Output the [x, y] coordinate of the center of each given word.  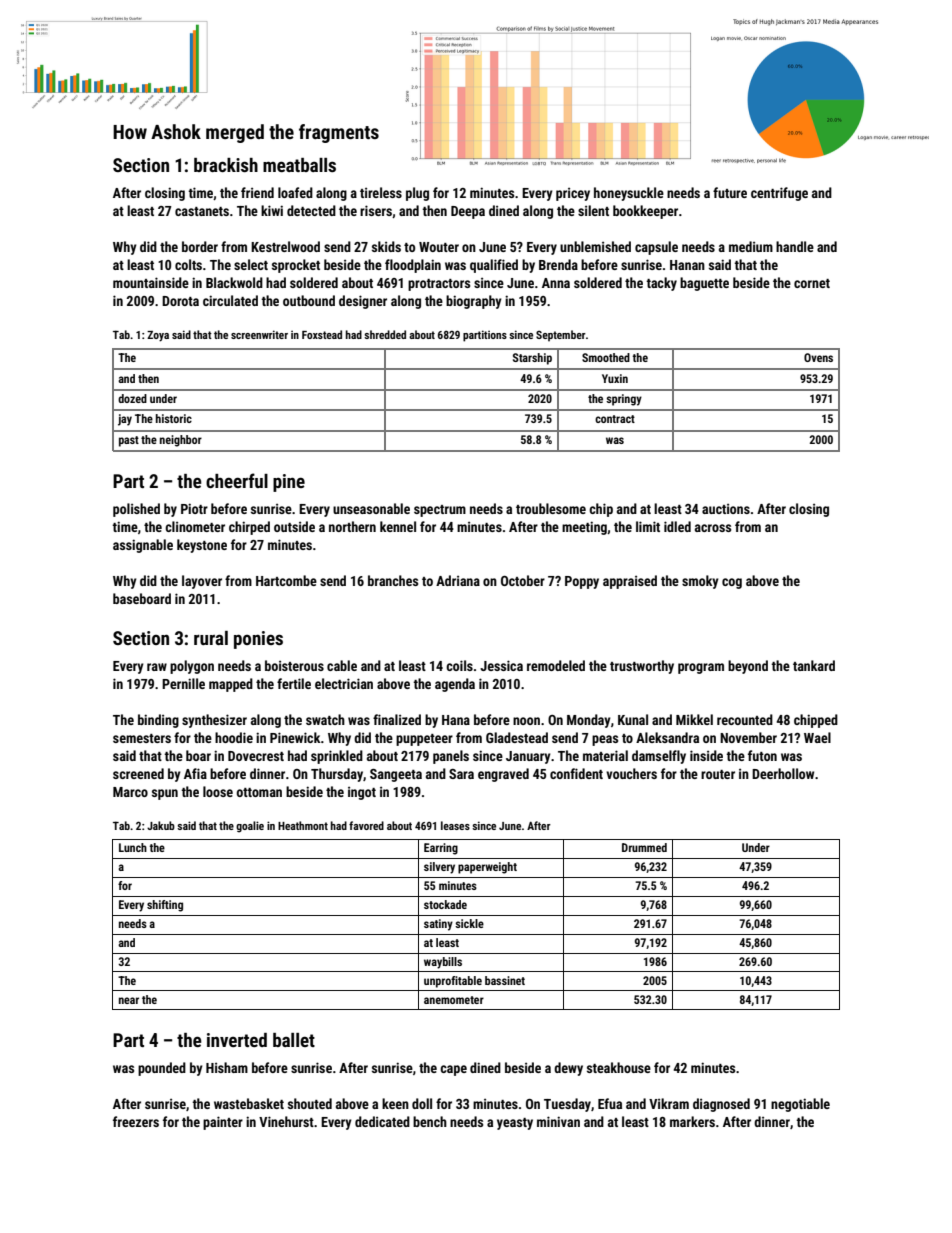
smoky [700, 582]
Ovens [818, 357]
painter [223, 1123]
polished [136, 510]
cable [342, 665]
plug [417, 194]
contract [615, 419]
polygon [192, 667]
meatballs [299, 165]
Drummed [644, 847]
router [718, 774]
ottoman [259, 792]
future [730, 192]
